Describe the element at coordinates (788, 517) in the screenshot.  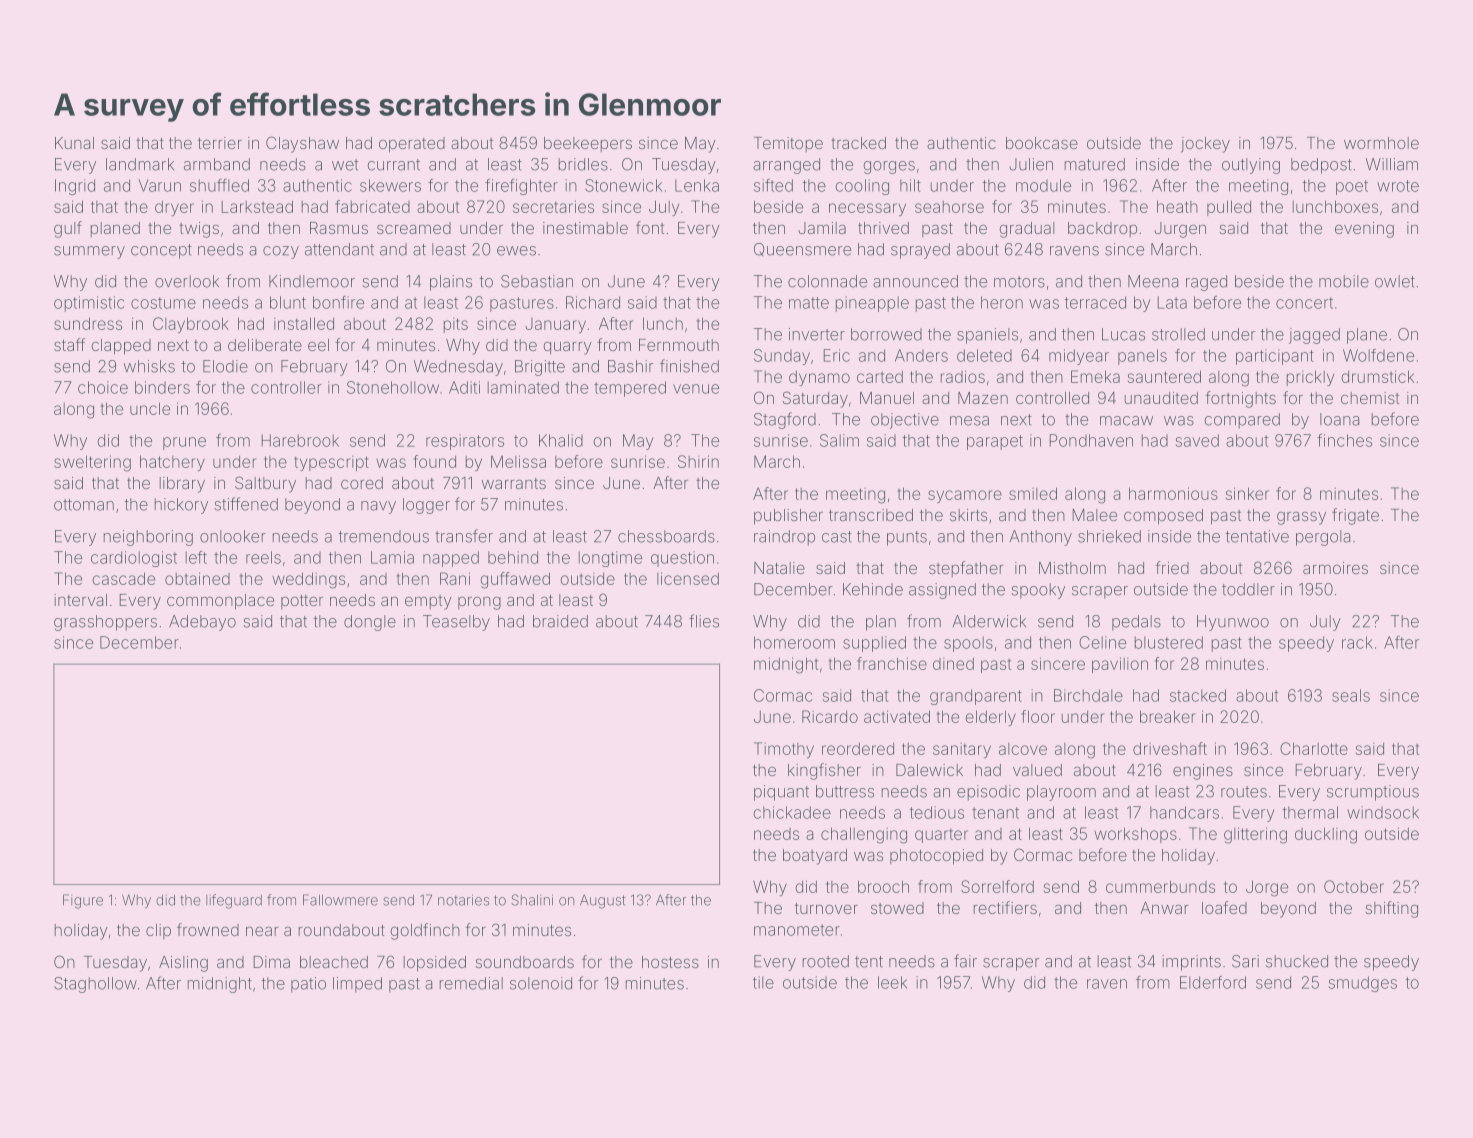
I see `publisher` at that location.
